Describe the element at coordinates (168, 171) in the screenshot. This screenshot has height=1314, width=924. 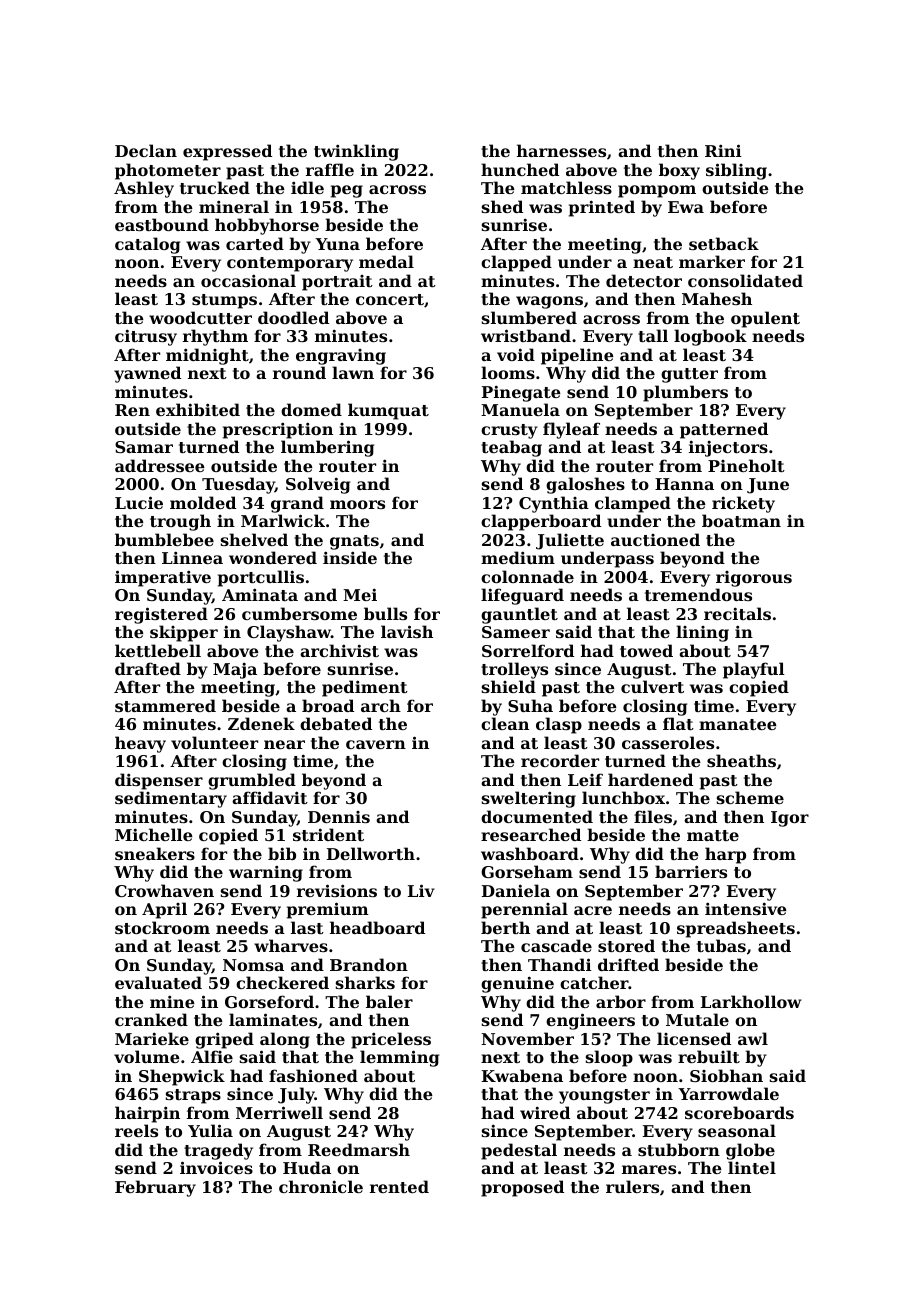
I see `photometer` at that location.
